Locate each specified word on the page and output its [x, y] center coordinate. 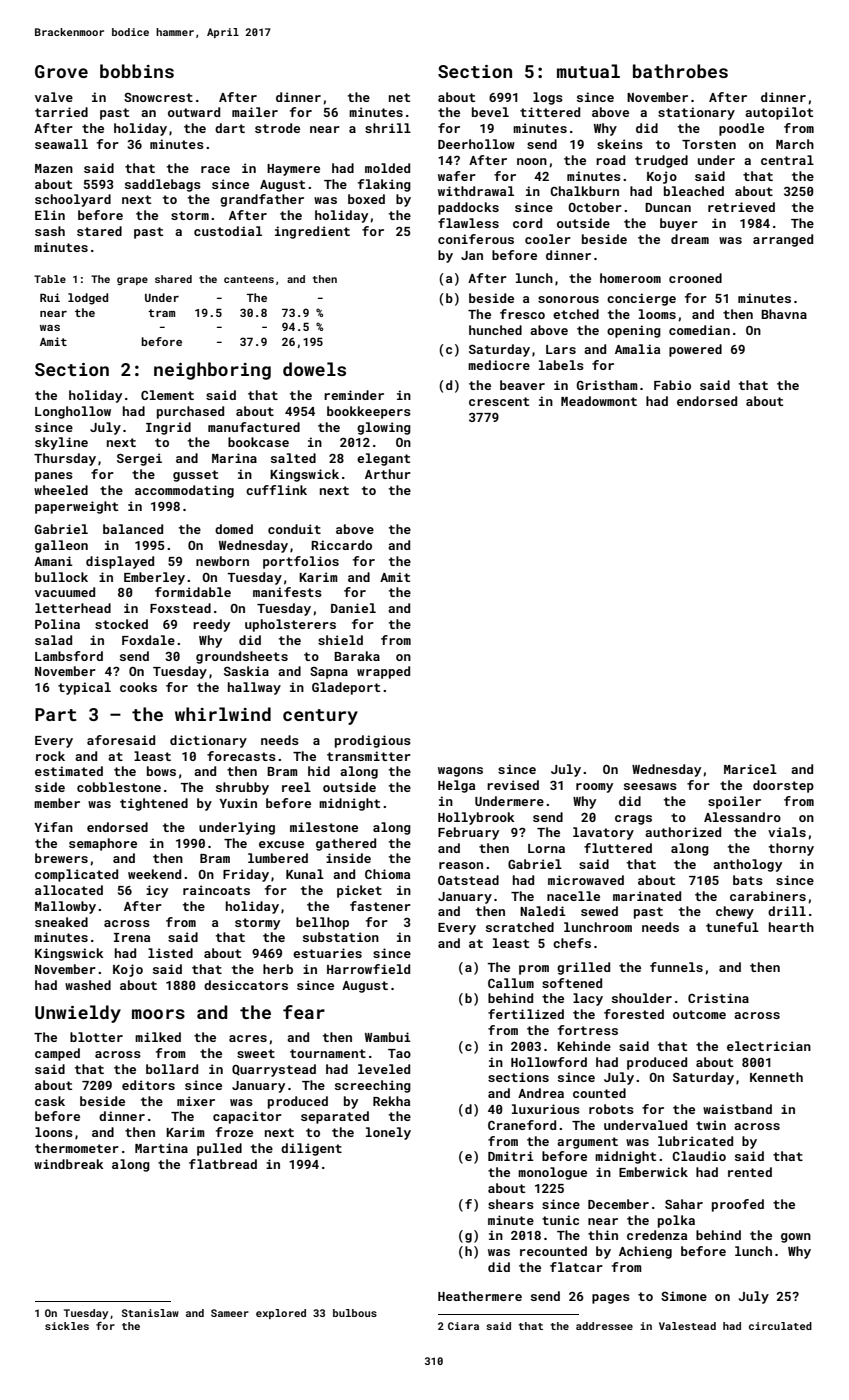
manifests [287, 592]
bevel [490, 112]
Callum [511, 983]
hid [319, 771]
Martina [161, 1148]
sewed [599, 911]
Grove [61, 71]
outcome [699, 1014]
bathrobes [680, 71]
